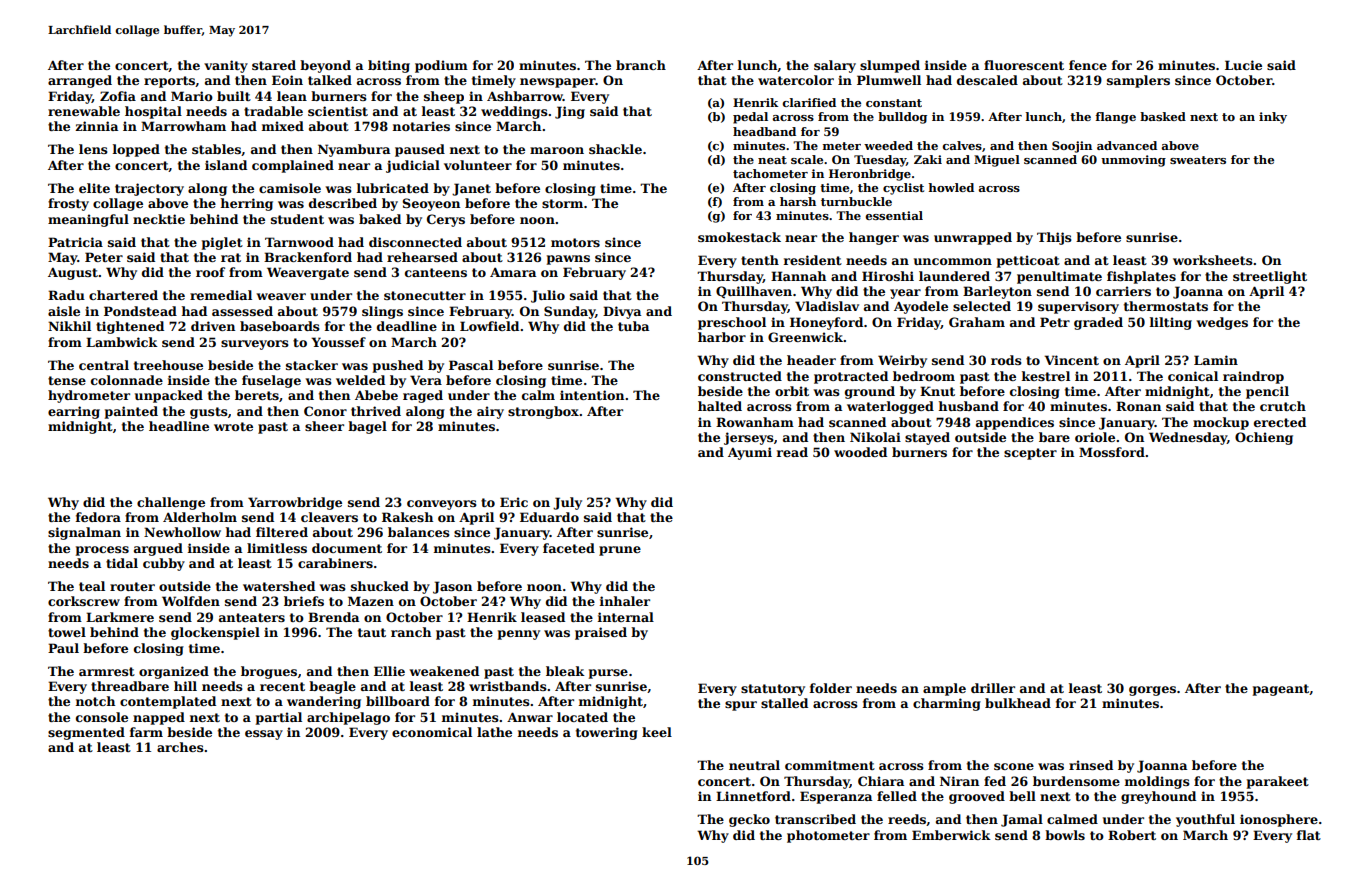 This page has height=887, width=1372. Describe the element at coordinates (798, 276) in the page. I see `Hannah` at that location.
